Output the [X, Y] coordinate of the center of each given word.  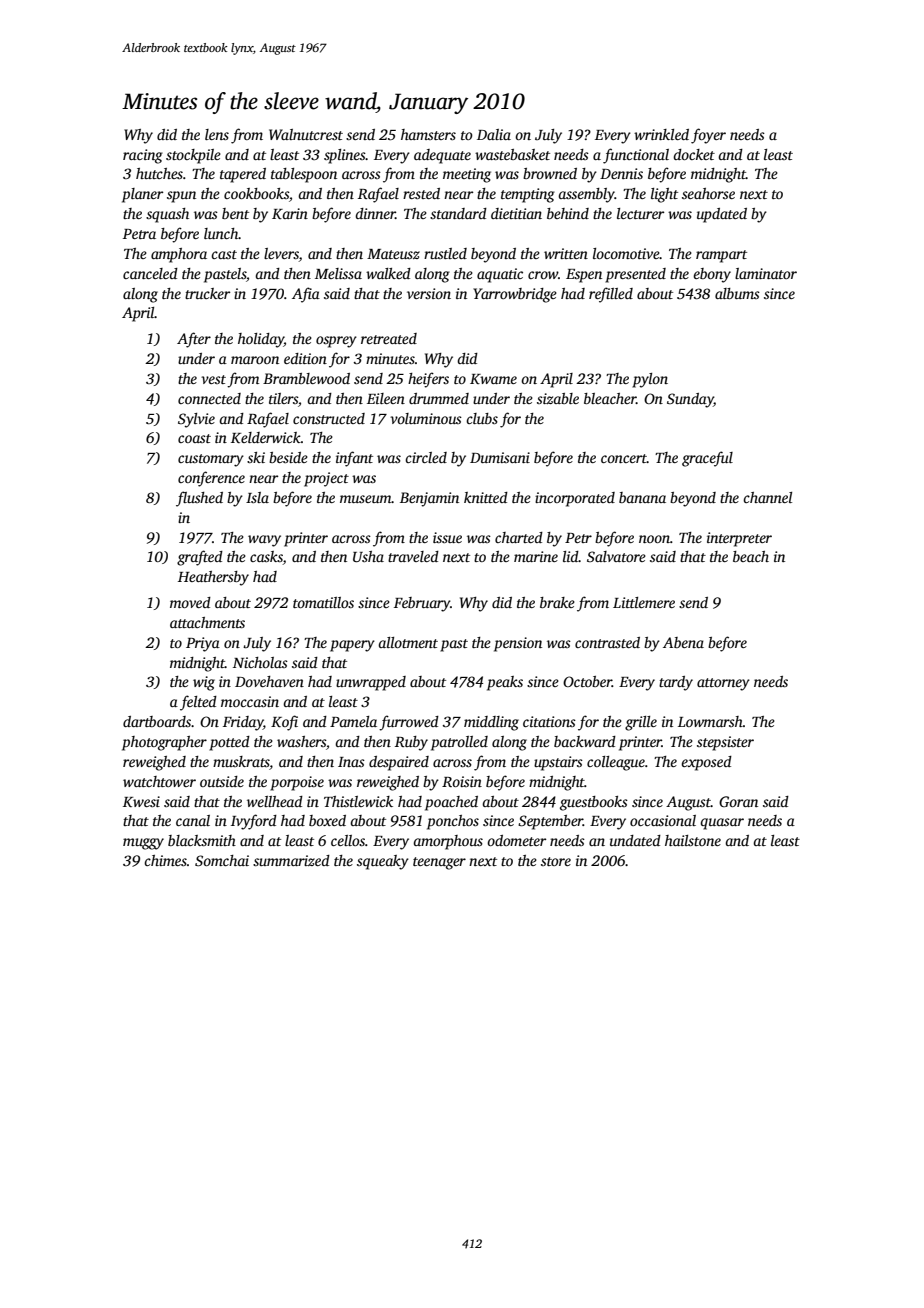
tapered [243, 175]
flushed [199, 499]
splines [345, 156]
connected [209, 398]
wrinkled [661, 134]
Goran [738, 801]
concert [624, 458]
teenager [439, 863]
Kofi [284, 723]
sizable [558, 398]
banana [642, 497]
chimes [165, 860]
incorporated [575, 499]
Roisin [462, 781]
